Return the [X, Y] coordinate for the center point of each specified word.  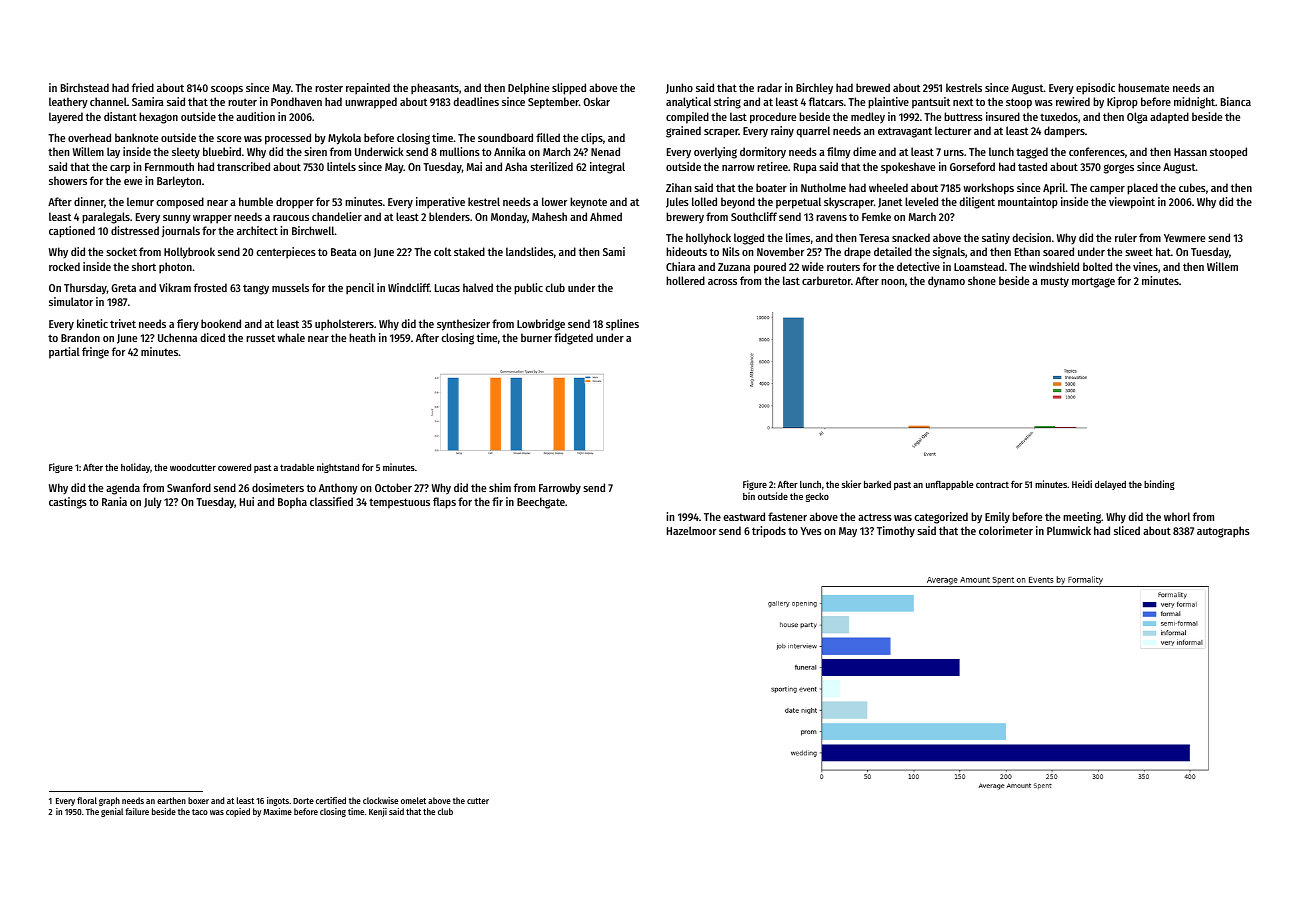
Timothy [896, 532]
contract [992, 484]
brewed [873, 87]
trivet [123, 323]
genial [112, 812]
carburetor [826, 280]
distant [120, 116]
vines [1145, 266]
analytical [688, 102]
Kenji [378, 812]
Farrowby [560, 489]
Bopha [292, 503]
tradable [297, 467]
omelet [413, 800]
